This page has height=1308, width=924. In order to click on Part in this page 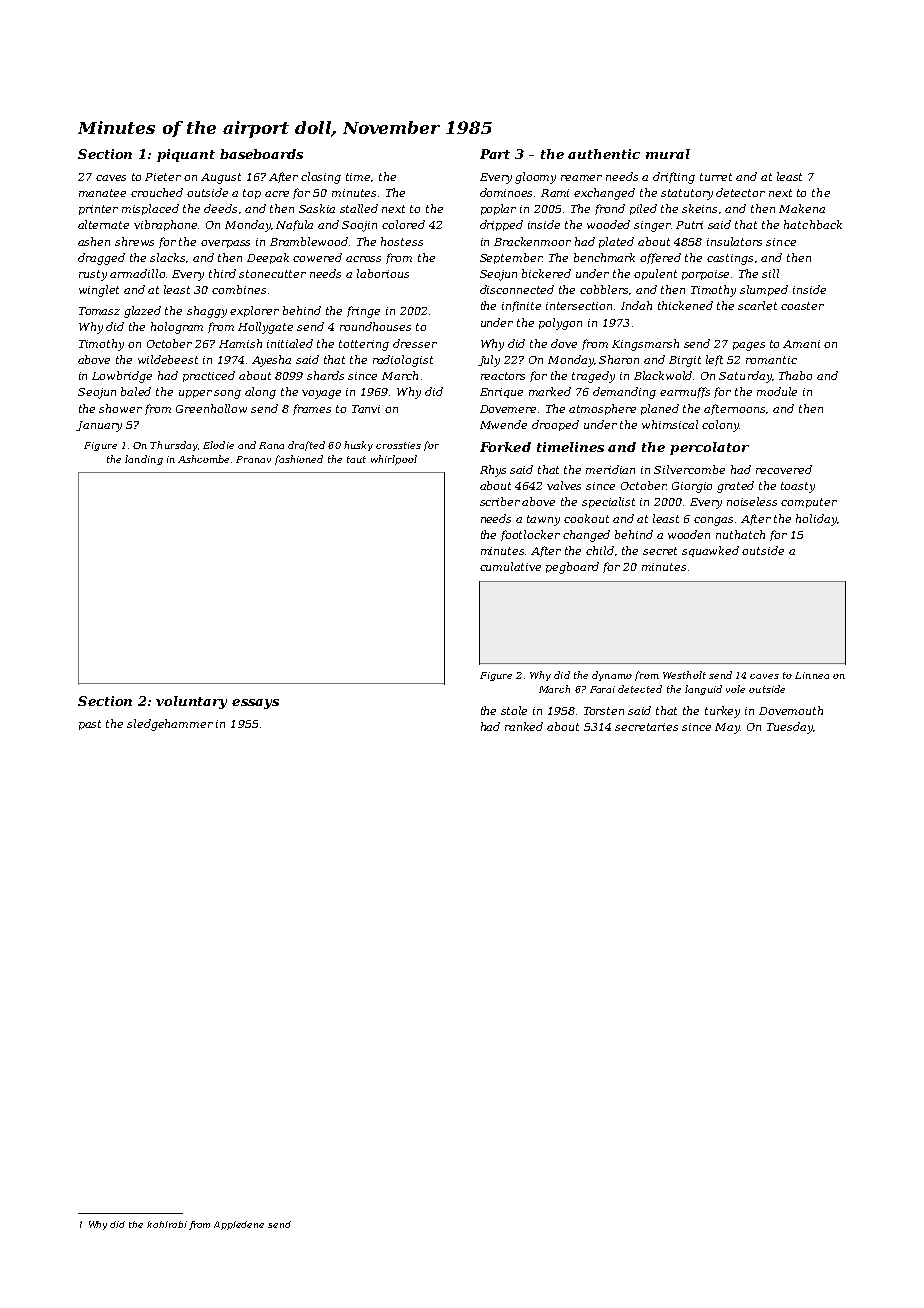, I will do `click(495, 154)`.
